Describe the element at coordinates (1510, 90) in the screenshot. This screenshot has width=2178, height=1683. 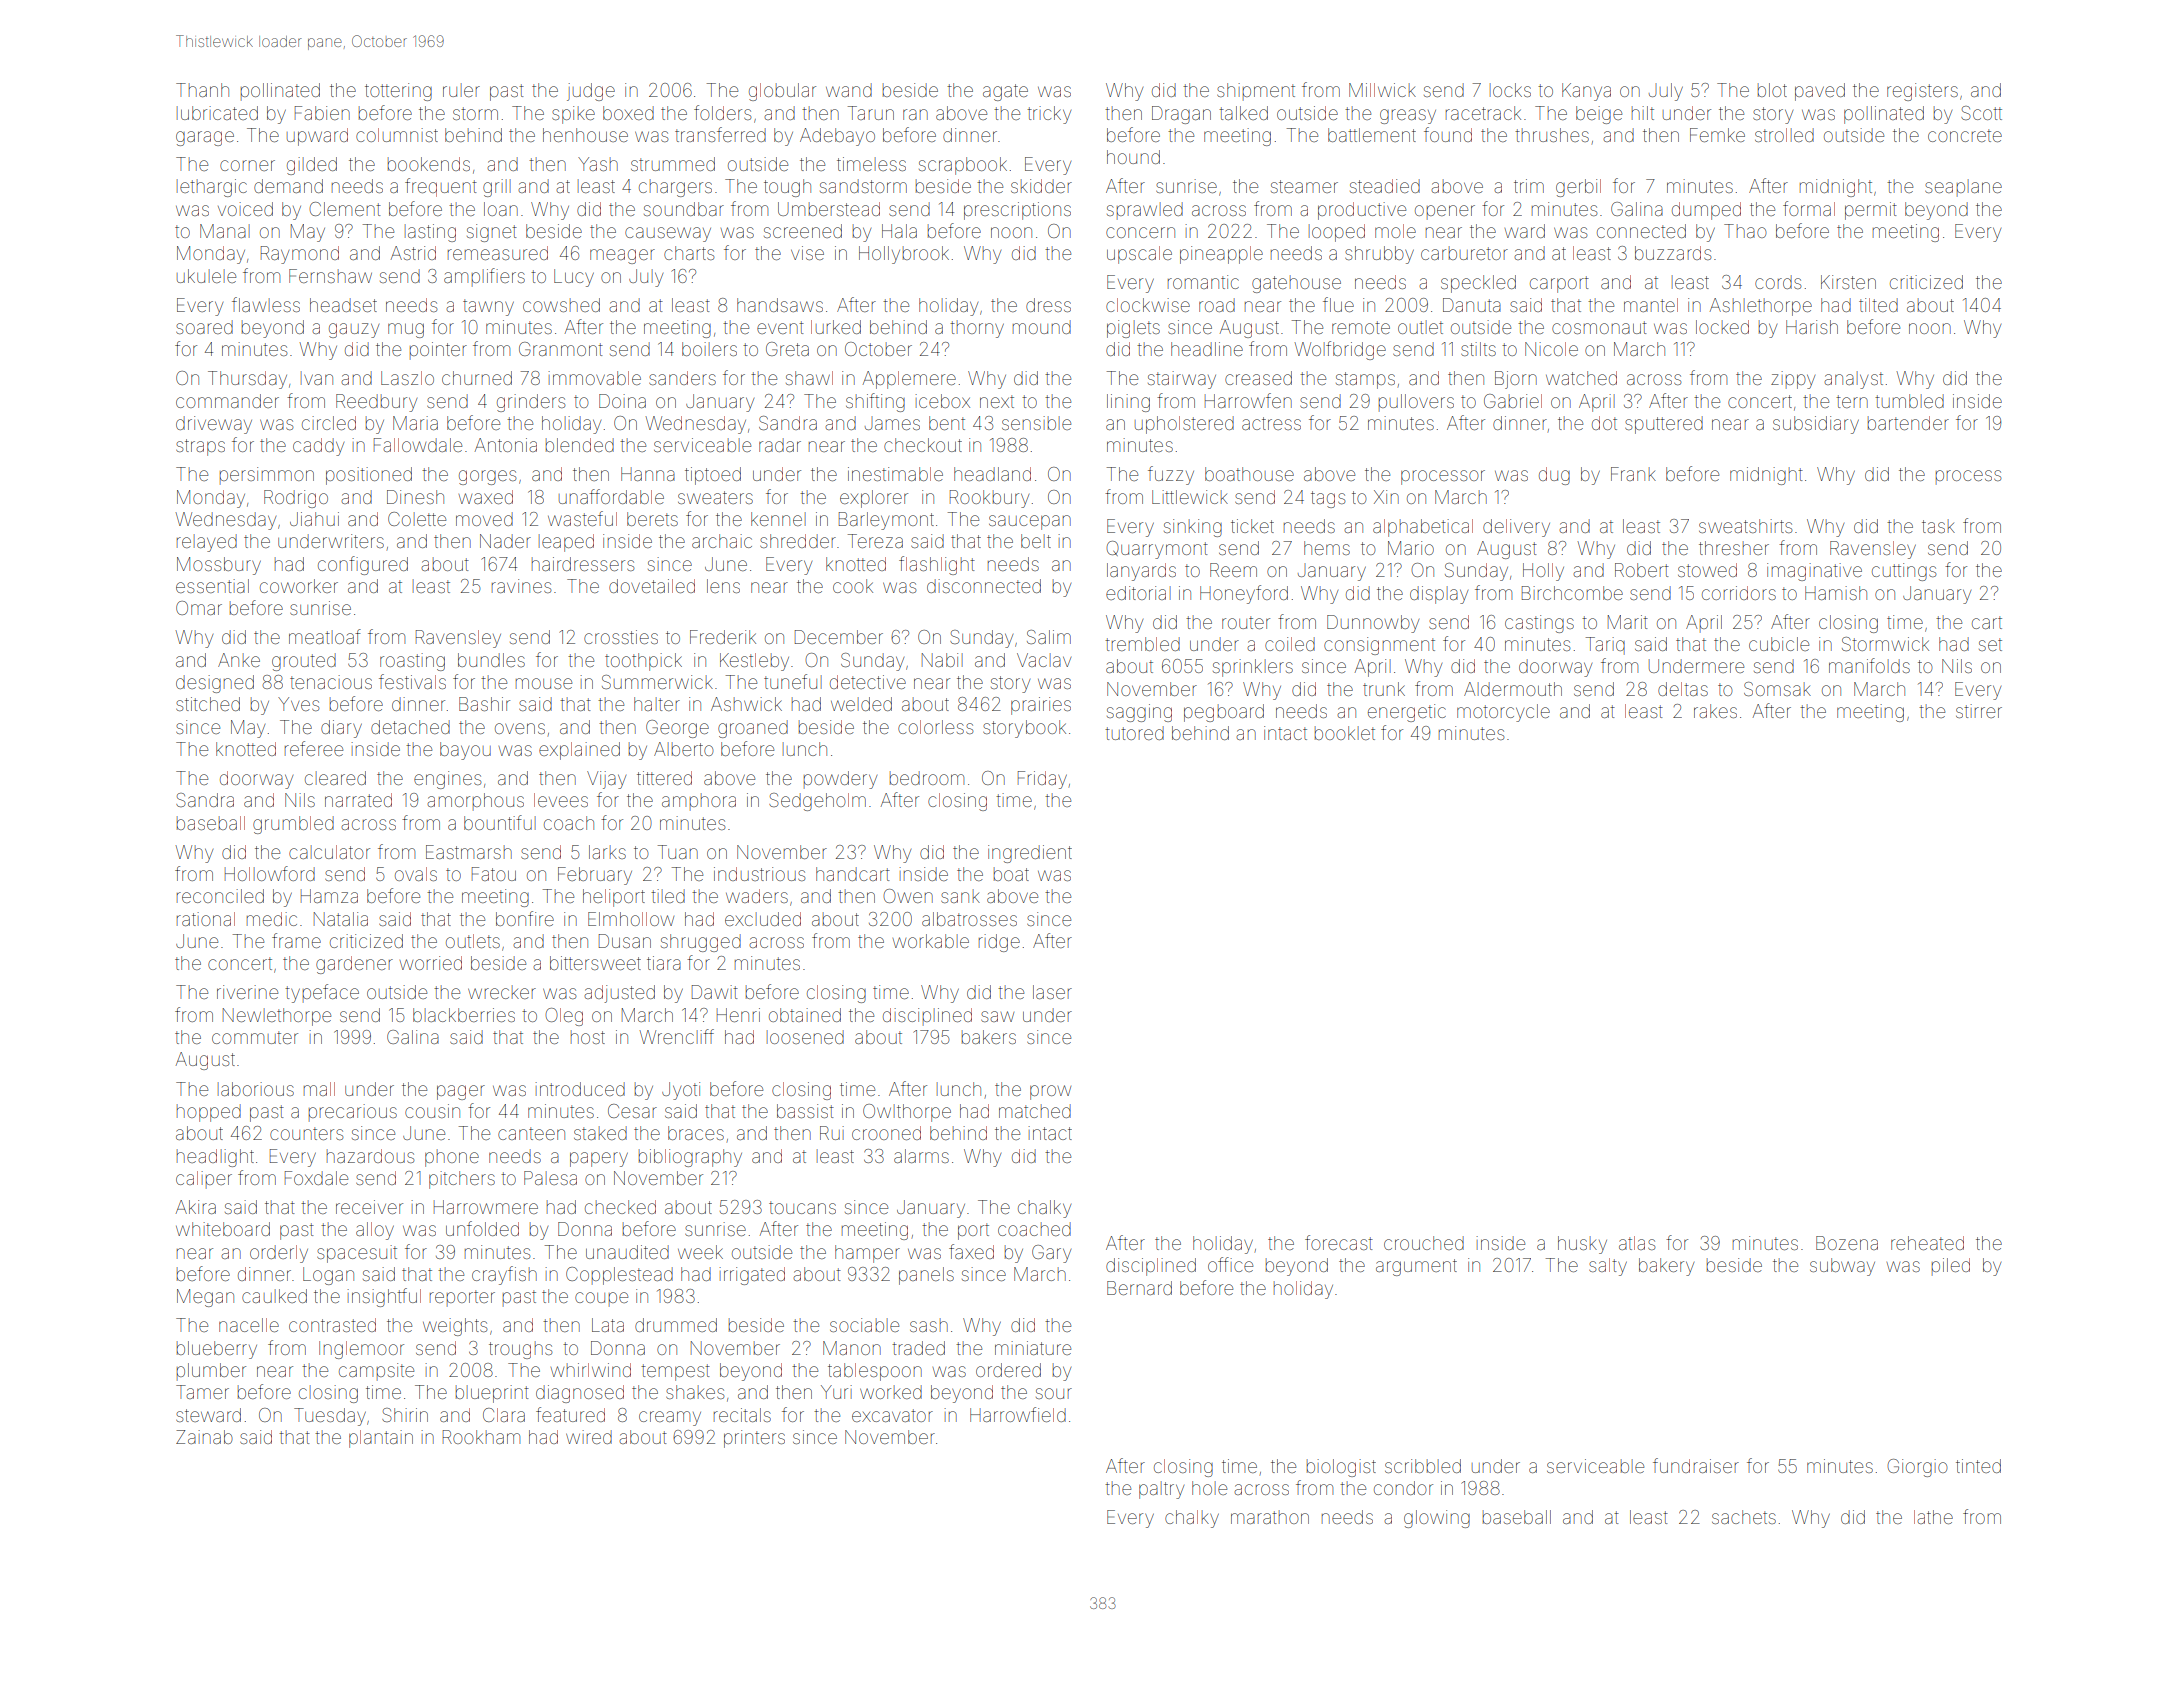
I see `locks` at that location.
